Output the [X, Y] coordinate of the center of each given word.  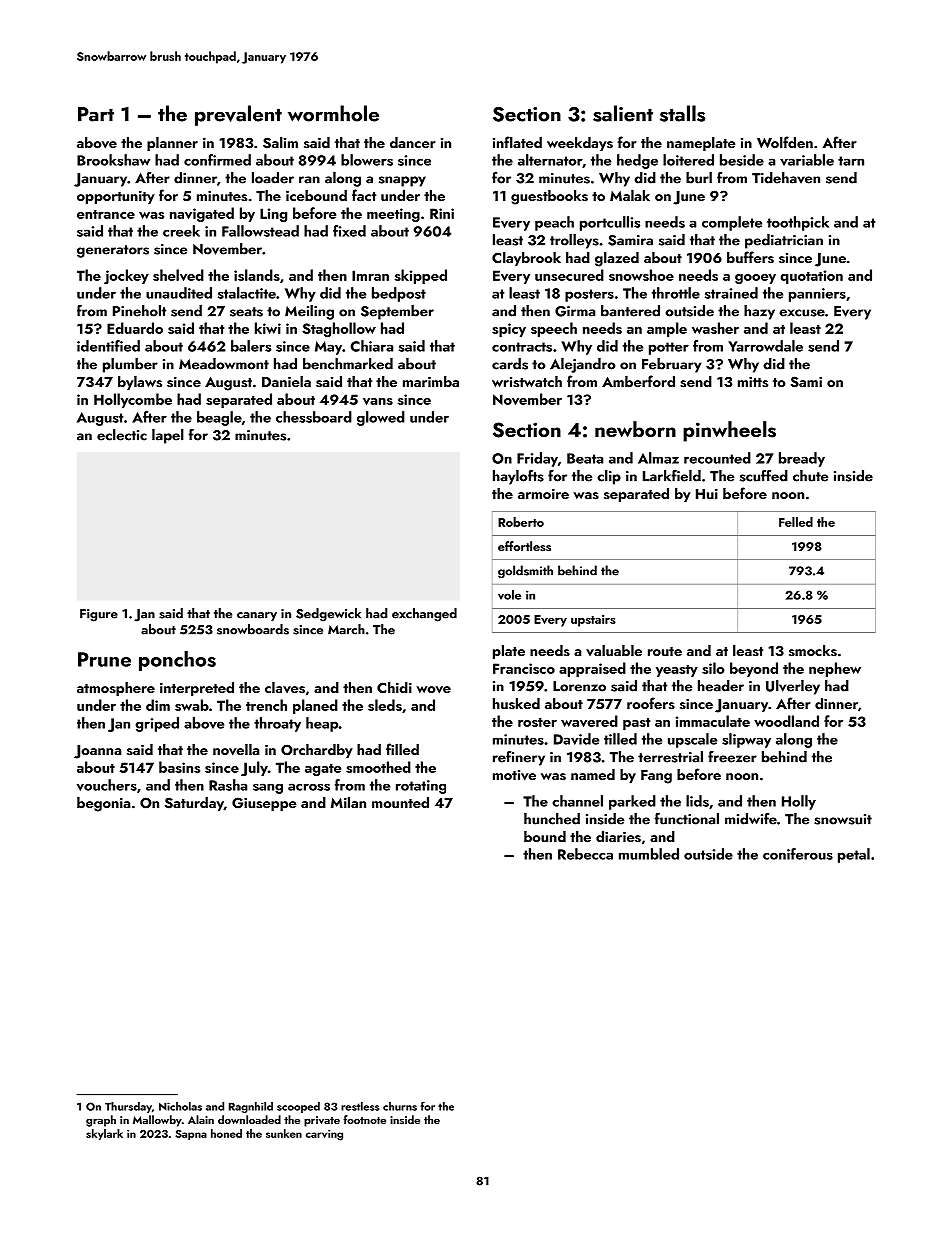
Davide [576, 739]
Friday [537, 459]
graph [101, 1121]
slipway [746, 740]
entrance [106, 214]
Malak [630, 195]
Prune [104, 659]
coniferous [798, 854]
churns [400, 1106]
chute [810, 476]
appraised [592, 669]
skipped [421, 276]
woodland [786, 721]
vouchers [107, 785]
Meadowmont [224, 364]
